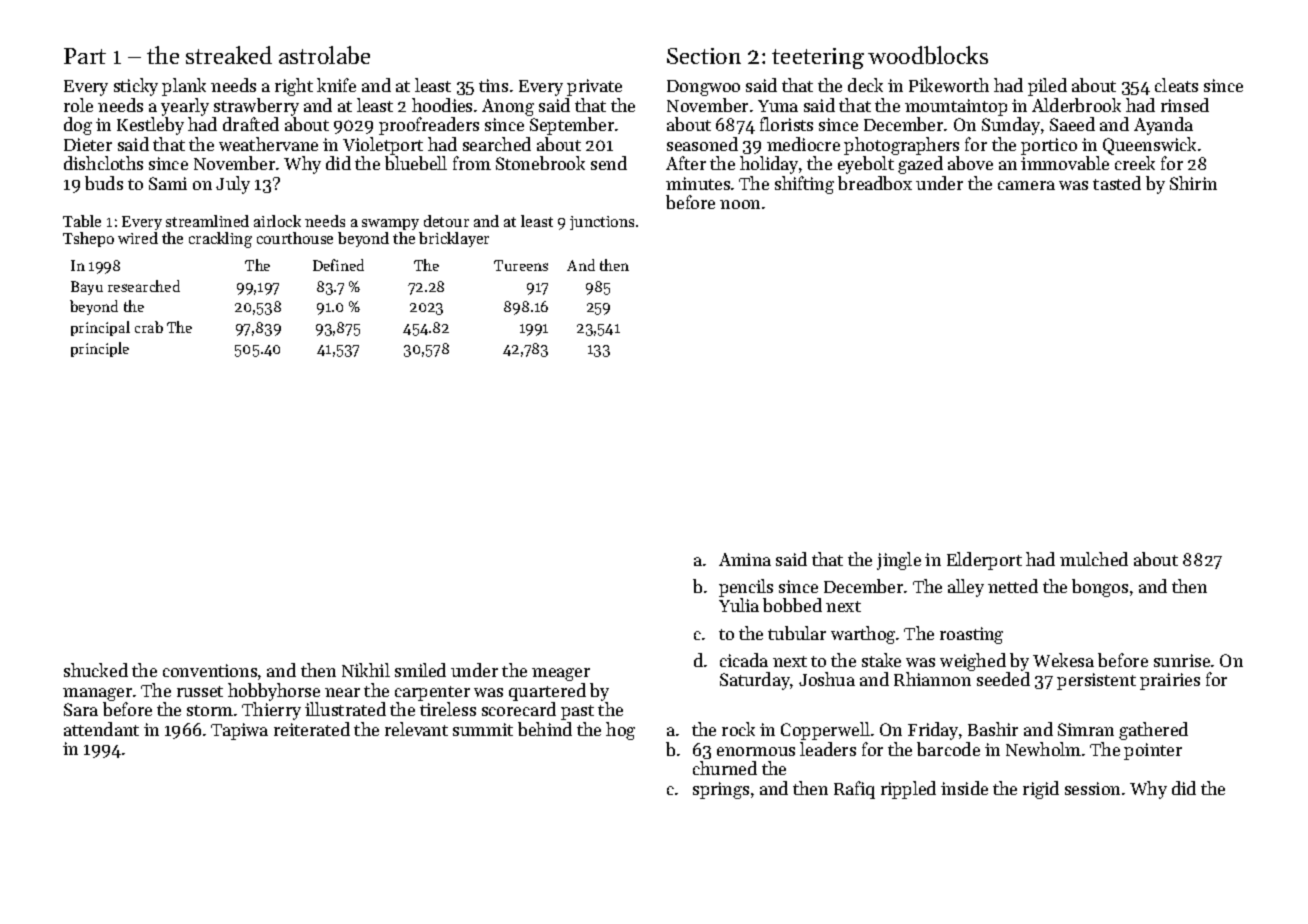 The height and width of the screenshot is (924, 1308). What do you see at coordinates (210, 670) in the screenshot?
I see `conventions` at bounding box center [210, 670].
